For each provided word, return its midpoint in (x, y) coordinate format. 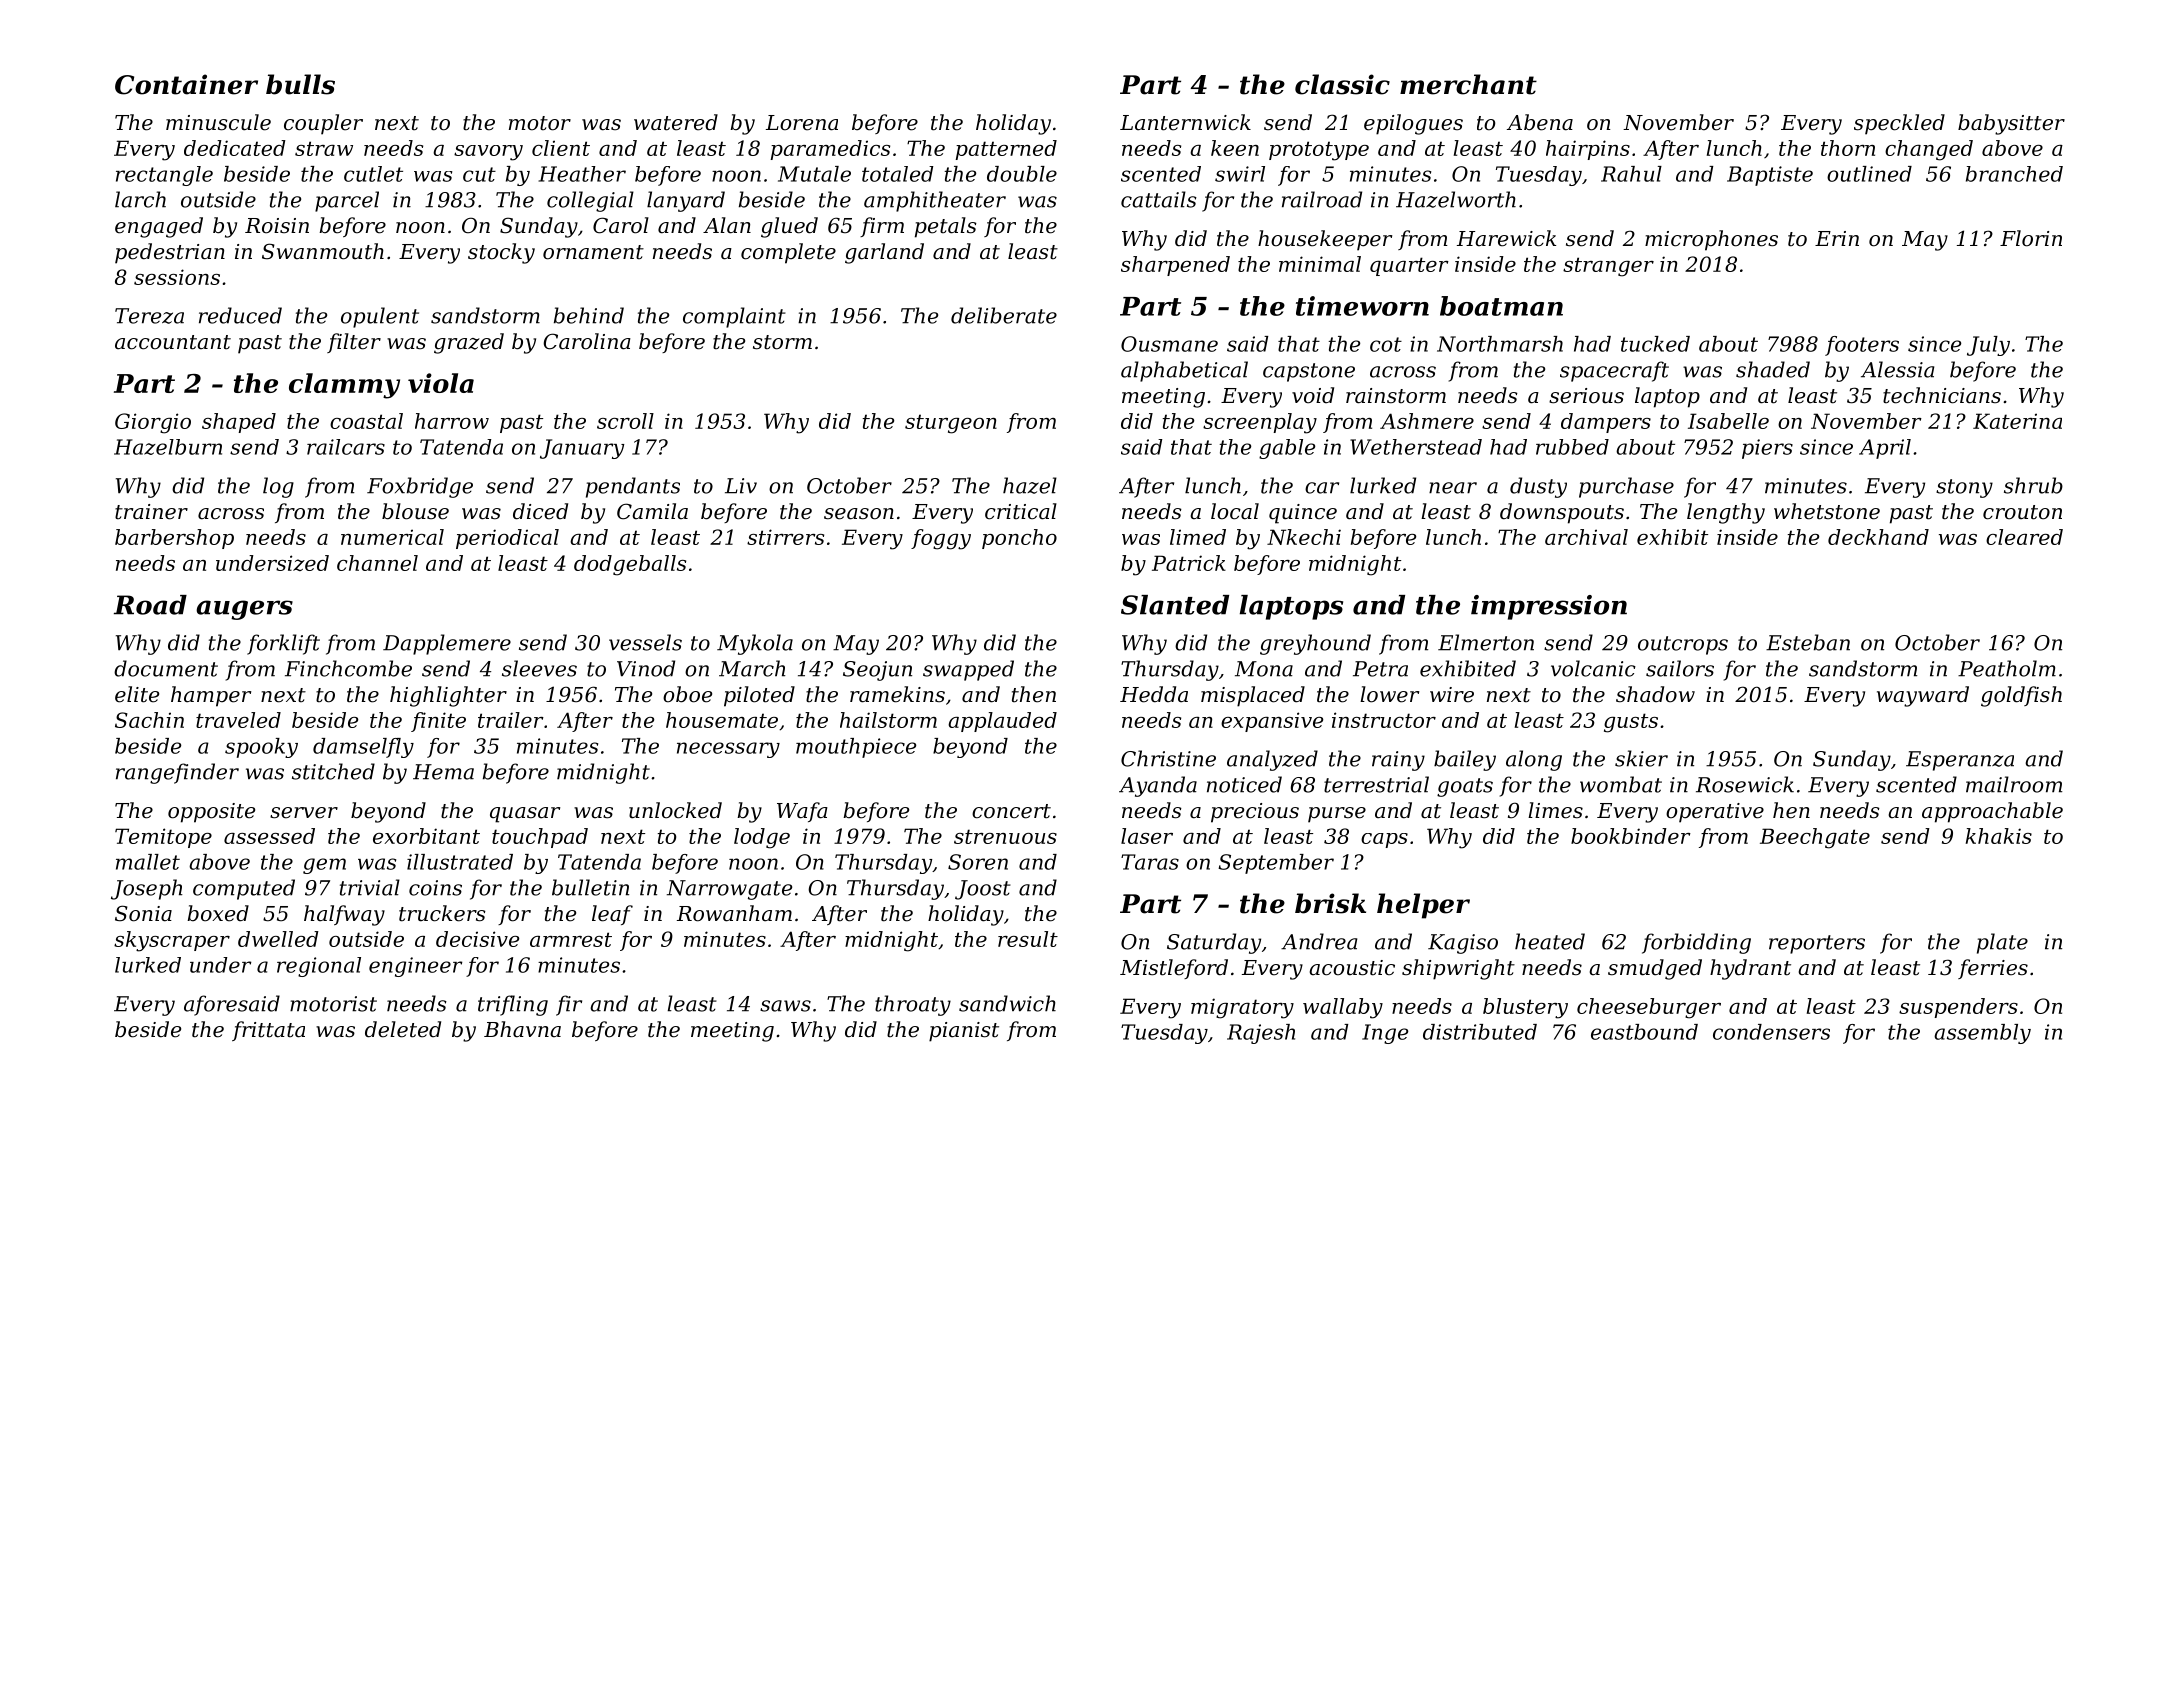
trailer (511, 720)
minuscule (218, 122)
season (859, 514)
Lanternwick (1185, 122)
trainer (151, 512)
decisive (477, 939)
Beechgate (1815, 838)
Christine (1168, 758)
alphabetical (1184, 371)
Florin (2031, 238)
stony (1964, 488)
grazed (469, 343)
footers (1862, 346)
